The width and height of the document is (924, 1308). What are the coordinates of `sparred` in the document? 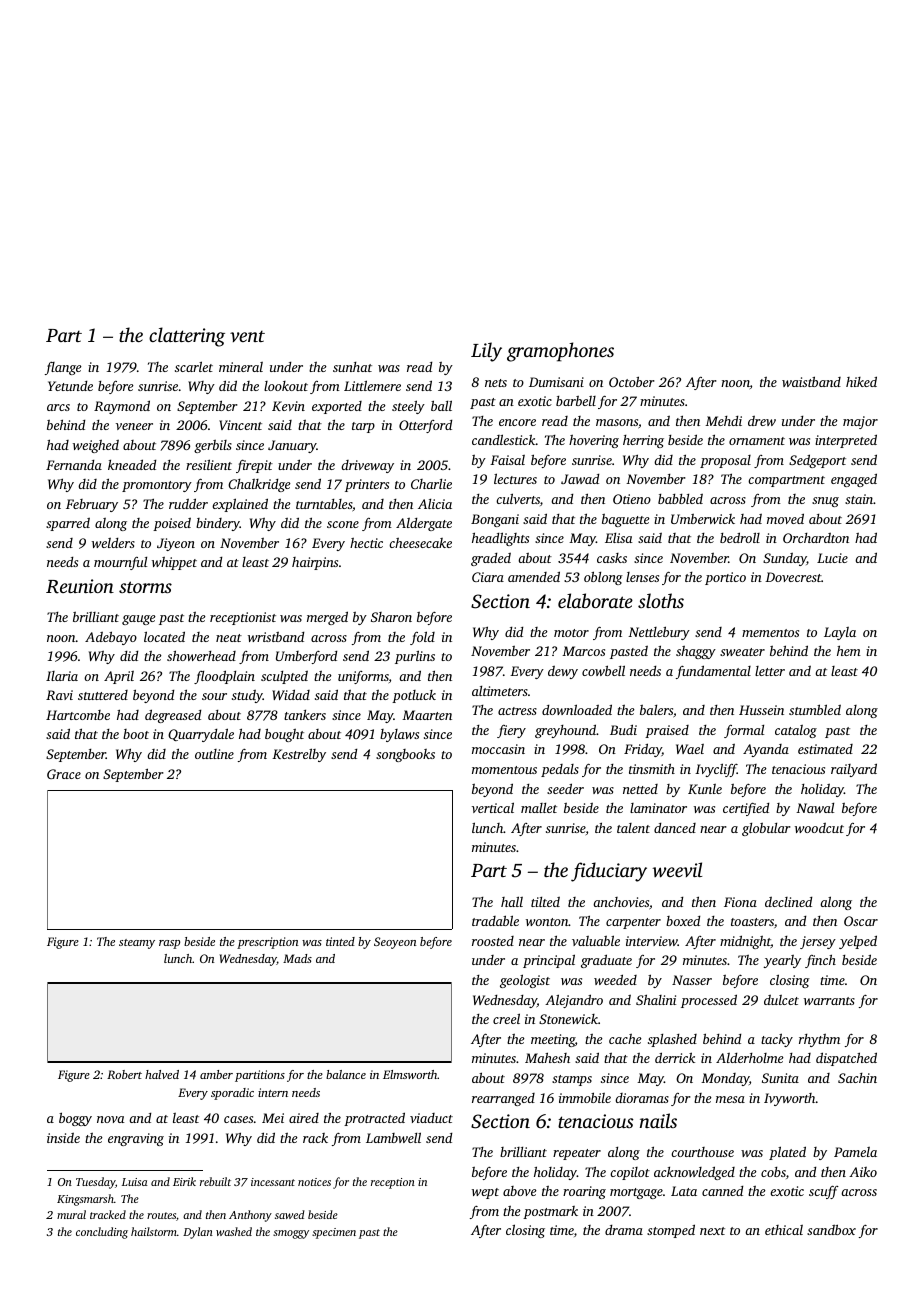 It's located at (68, 524).
